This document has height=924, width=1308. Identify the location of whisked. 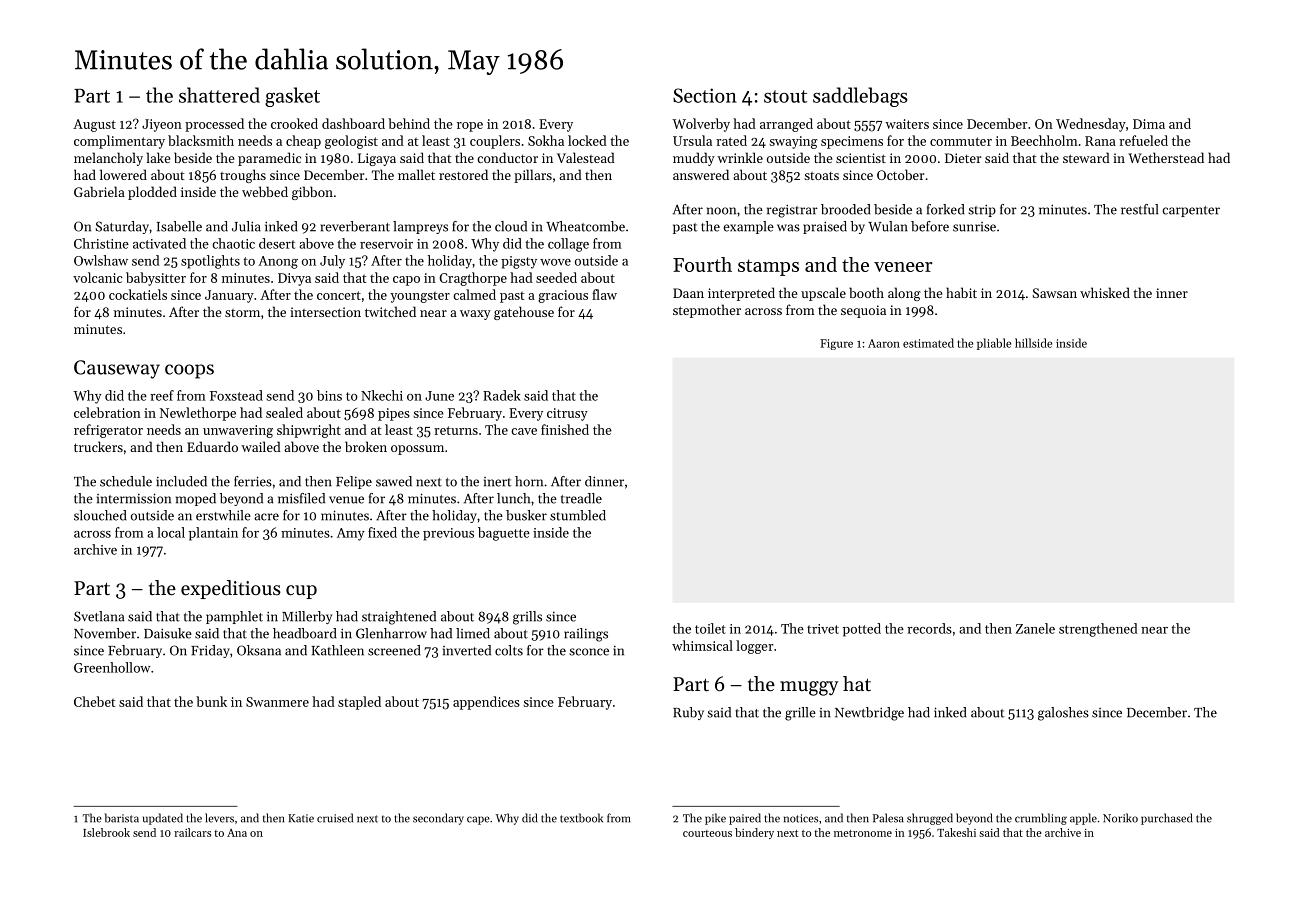
(1105, 292).
